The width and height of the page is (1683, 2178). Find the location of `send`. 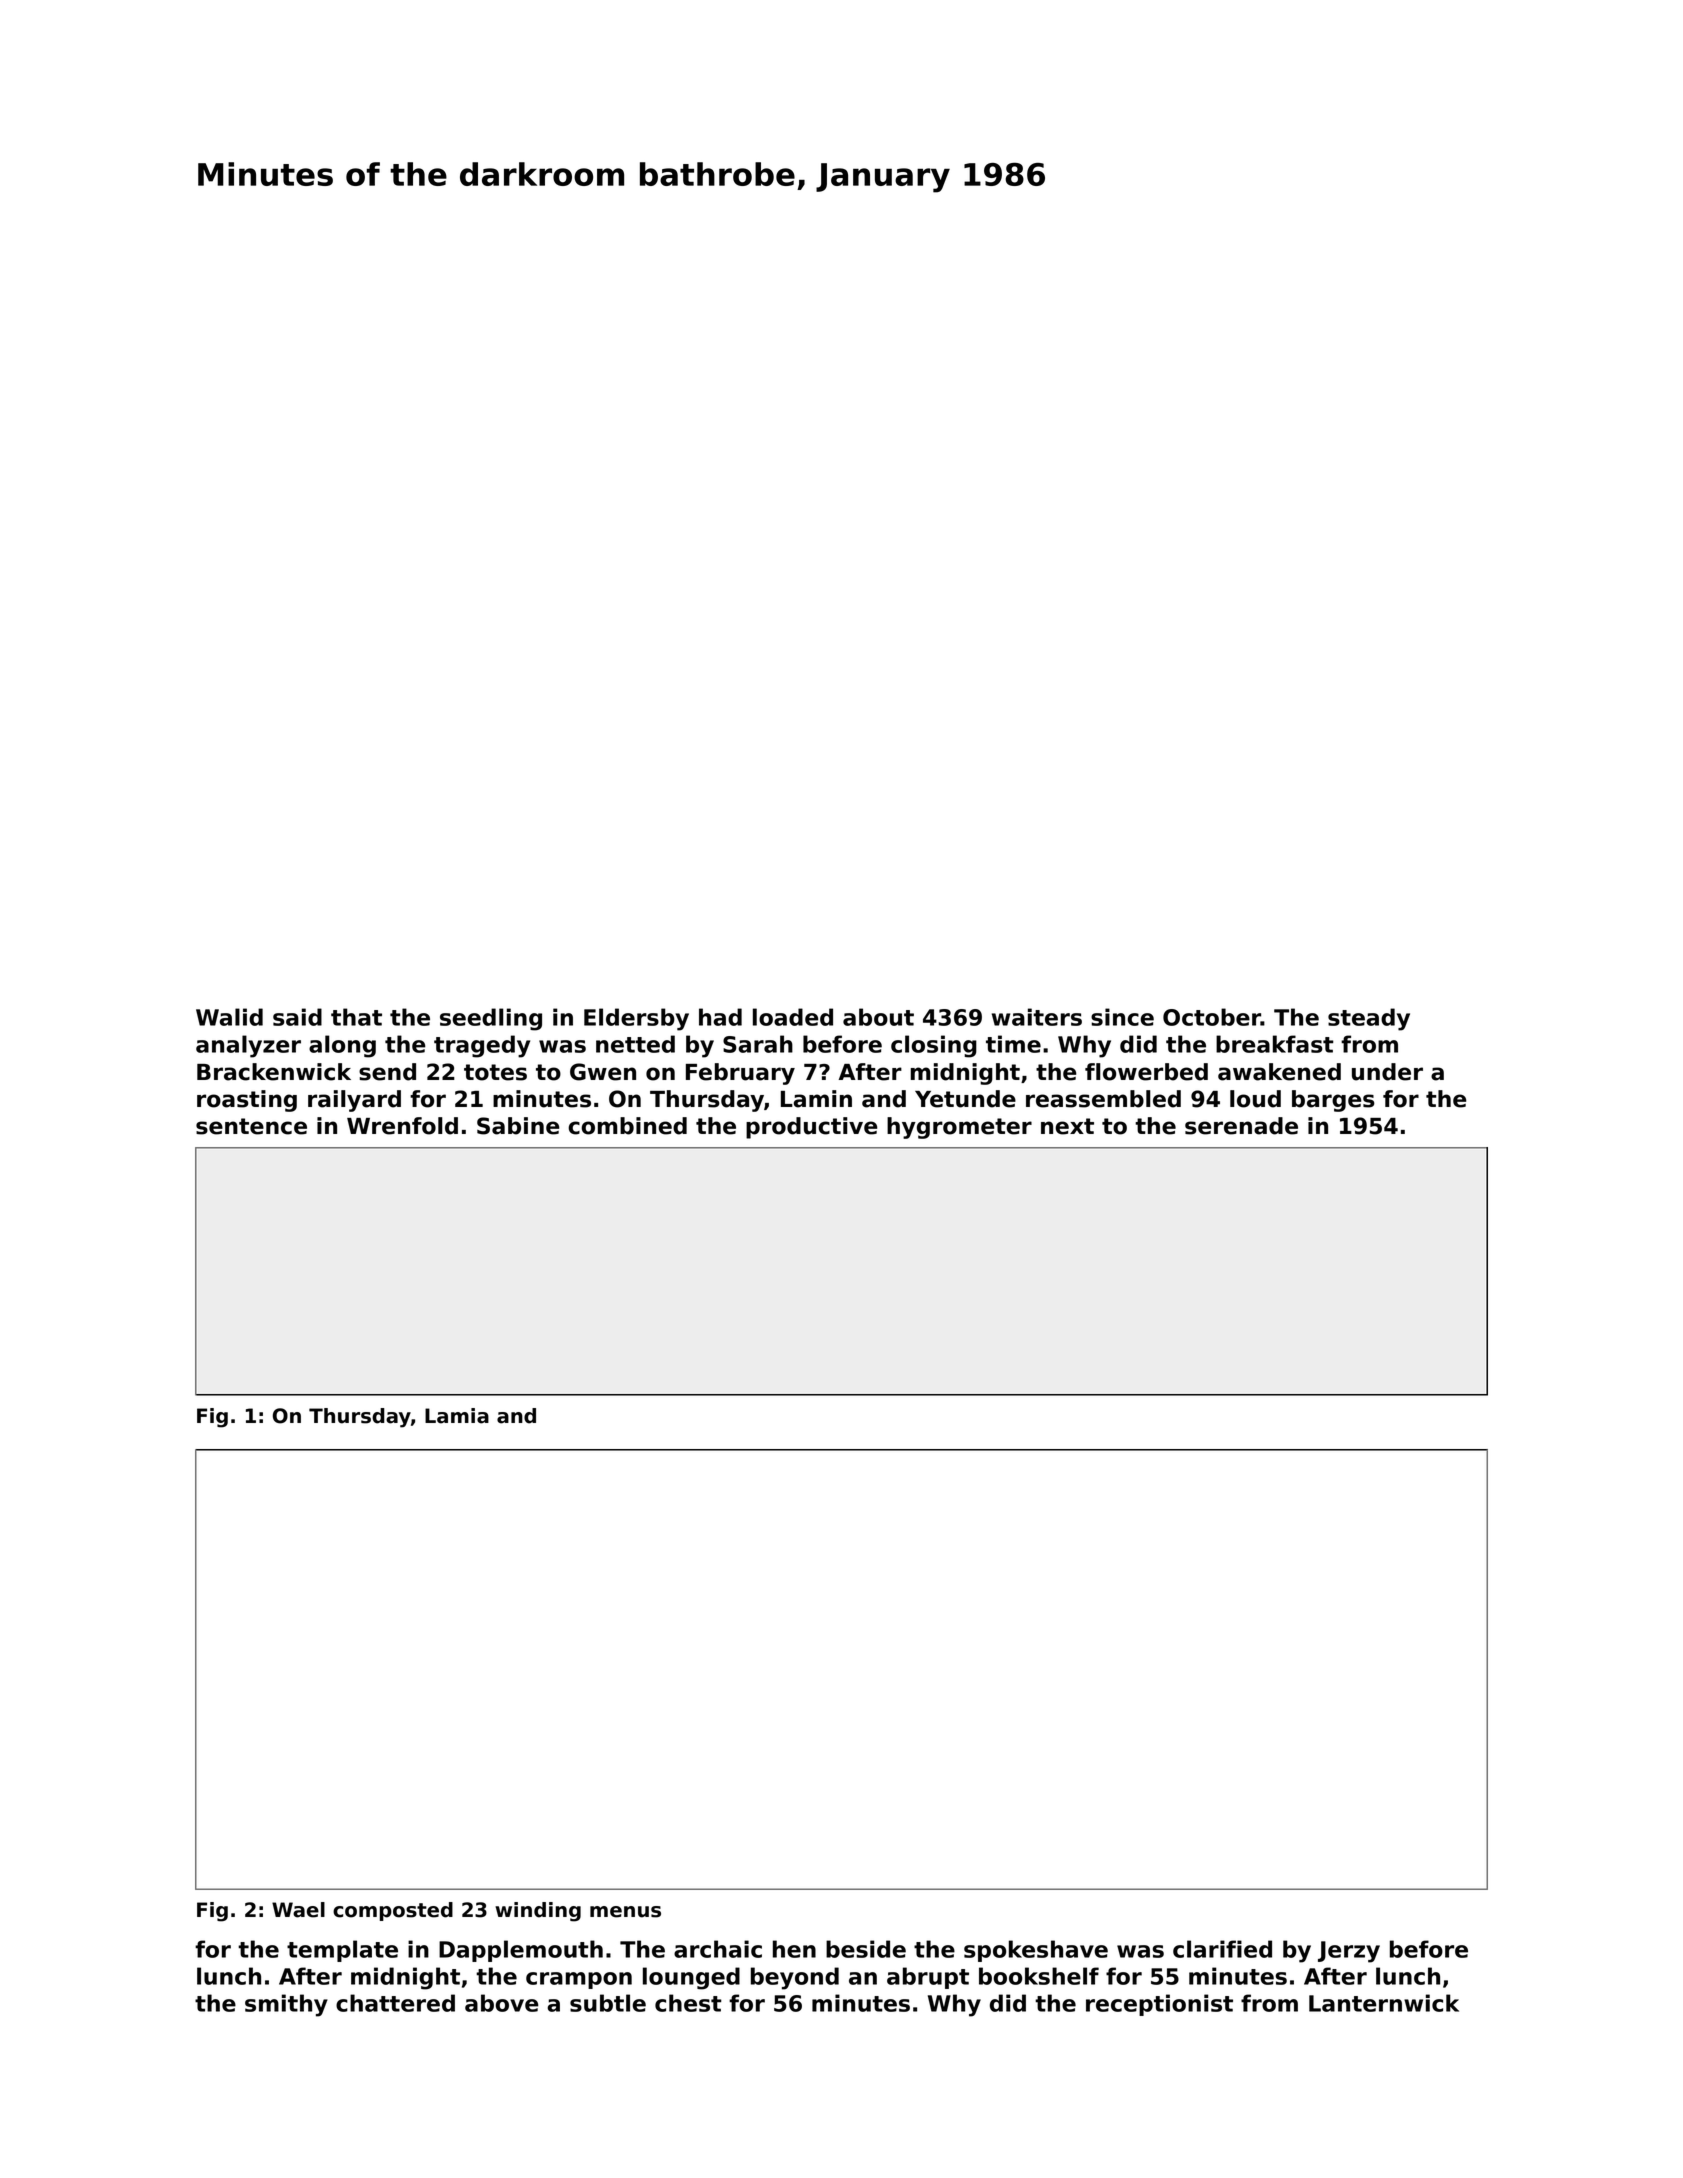

send is located at coordinates (387, 1072).
